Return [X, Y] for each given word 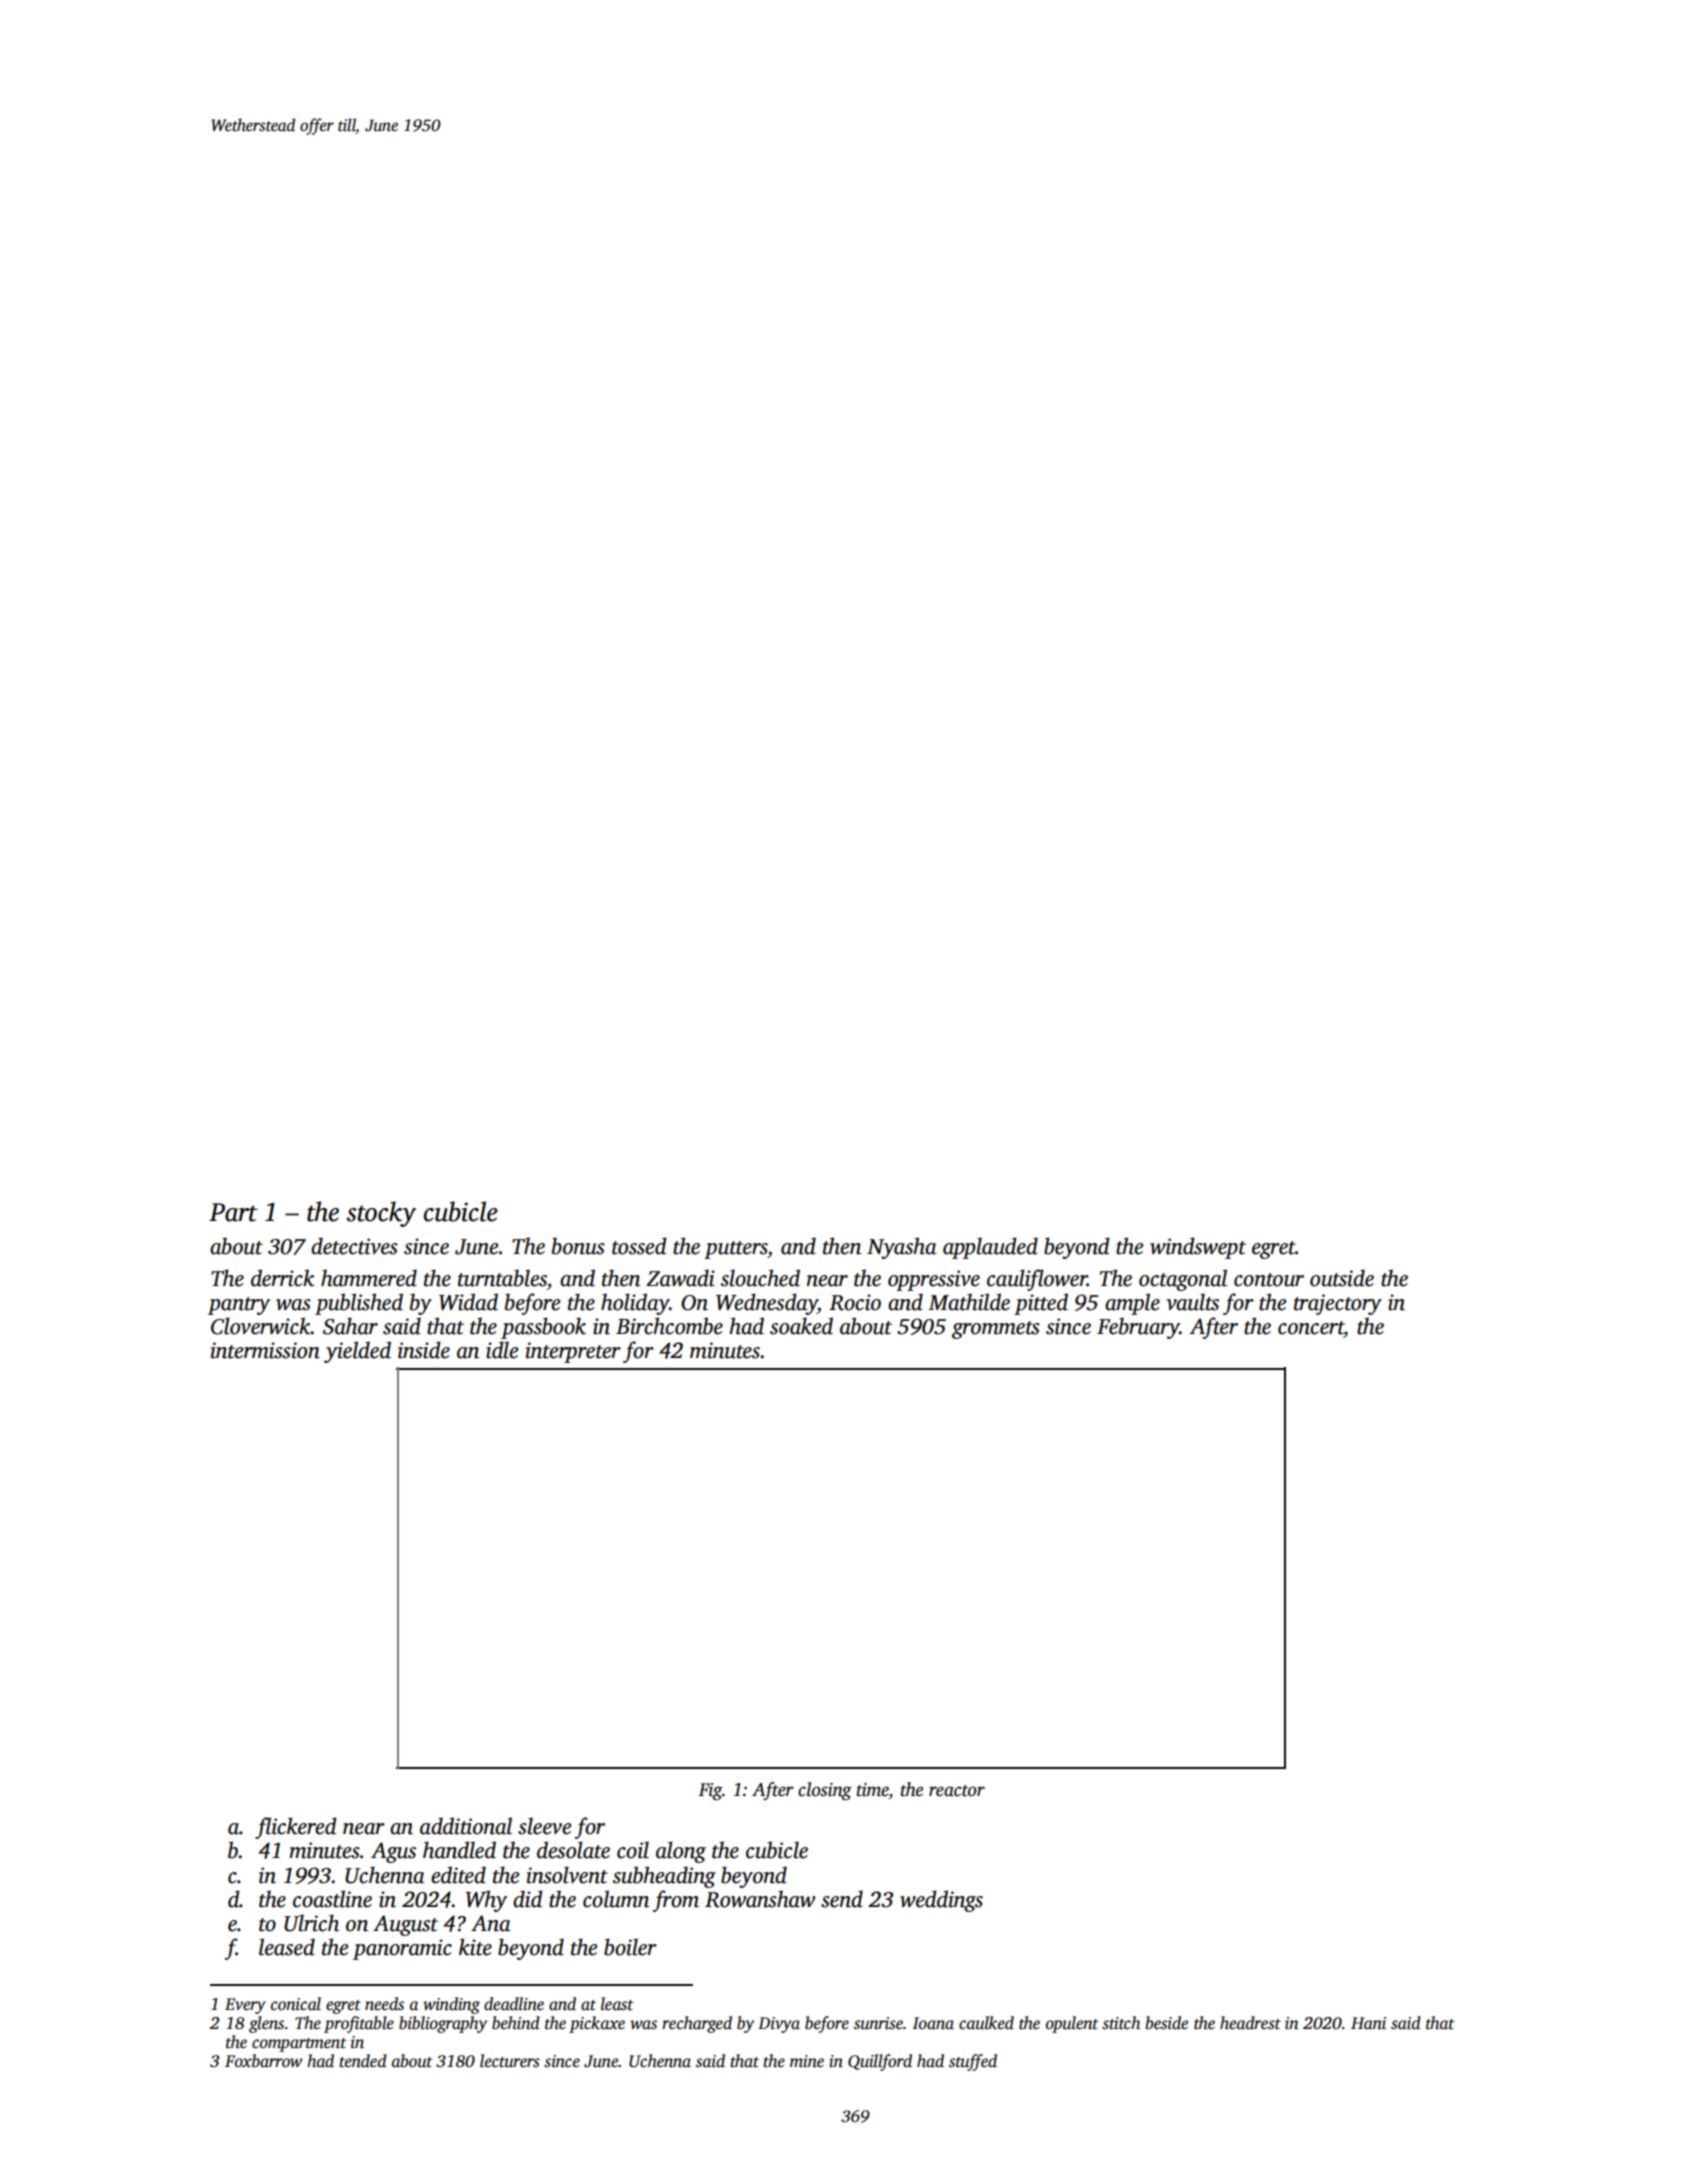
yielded [357, 1352]
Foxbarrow [263, 2061]
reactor [957, 1791]
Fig [710, 1791]
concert [1311, 1328]
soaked [801, 1326]
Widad [468, 1302]
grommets [996, 1330]
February [1138, 1328]
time [873, 1790]
